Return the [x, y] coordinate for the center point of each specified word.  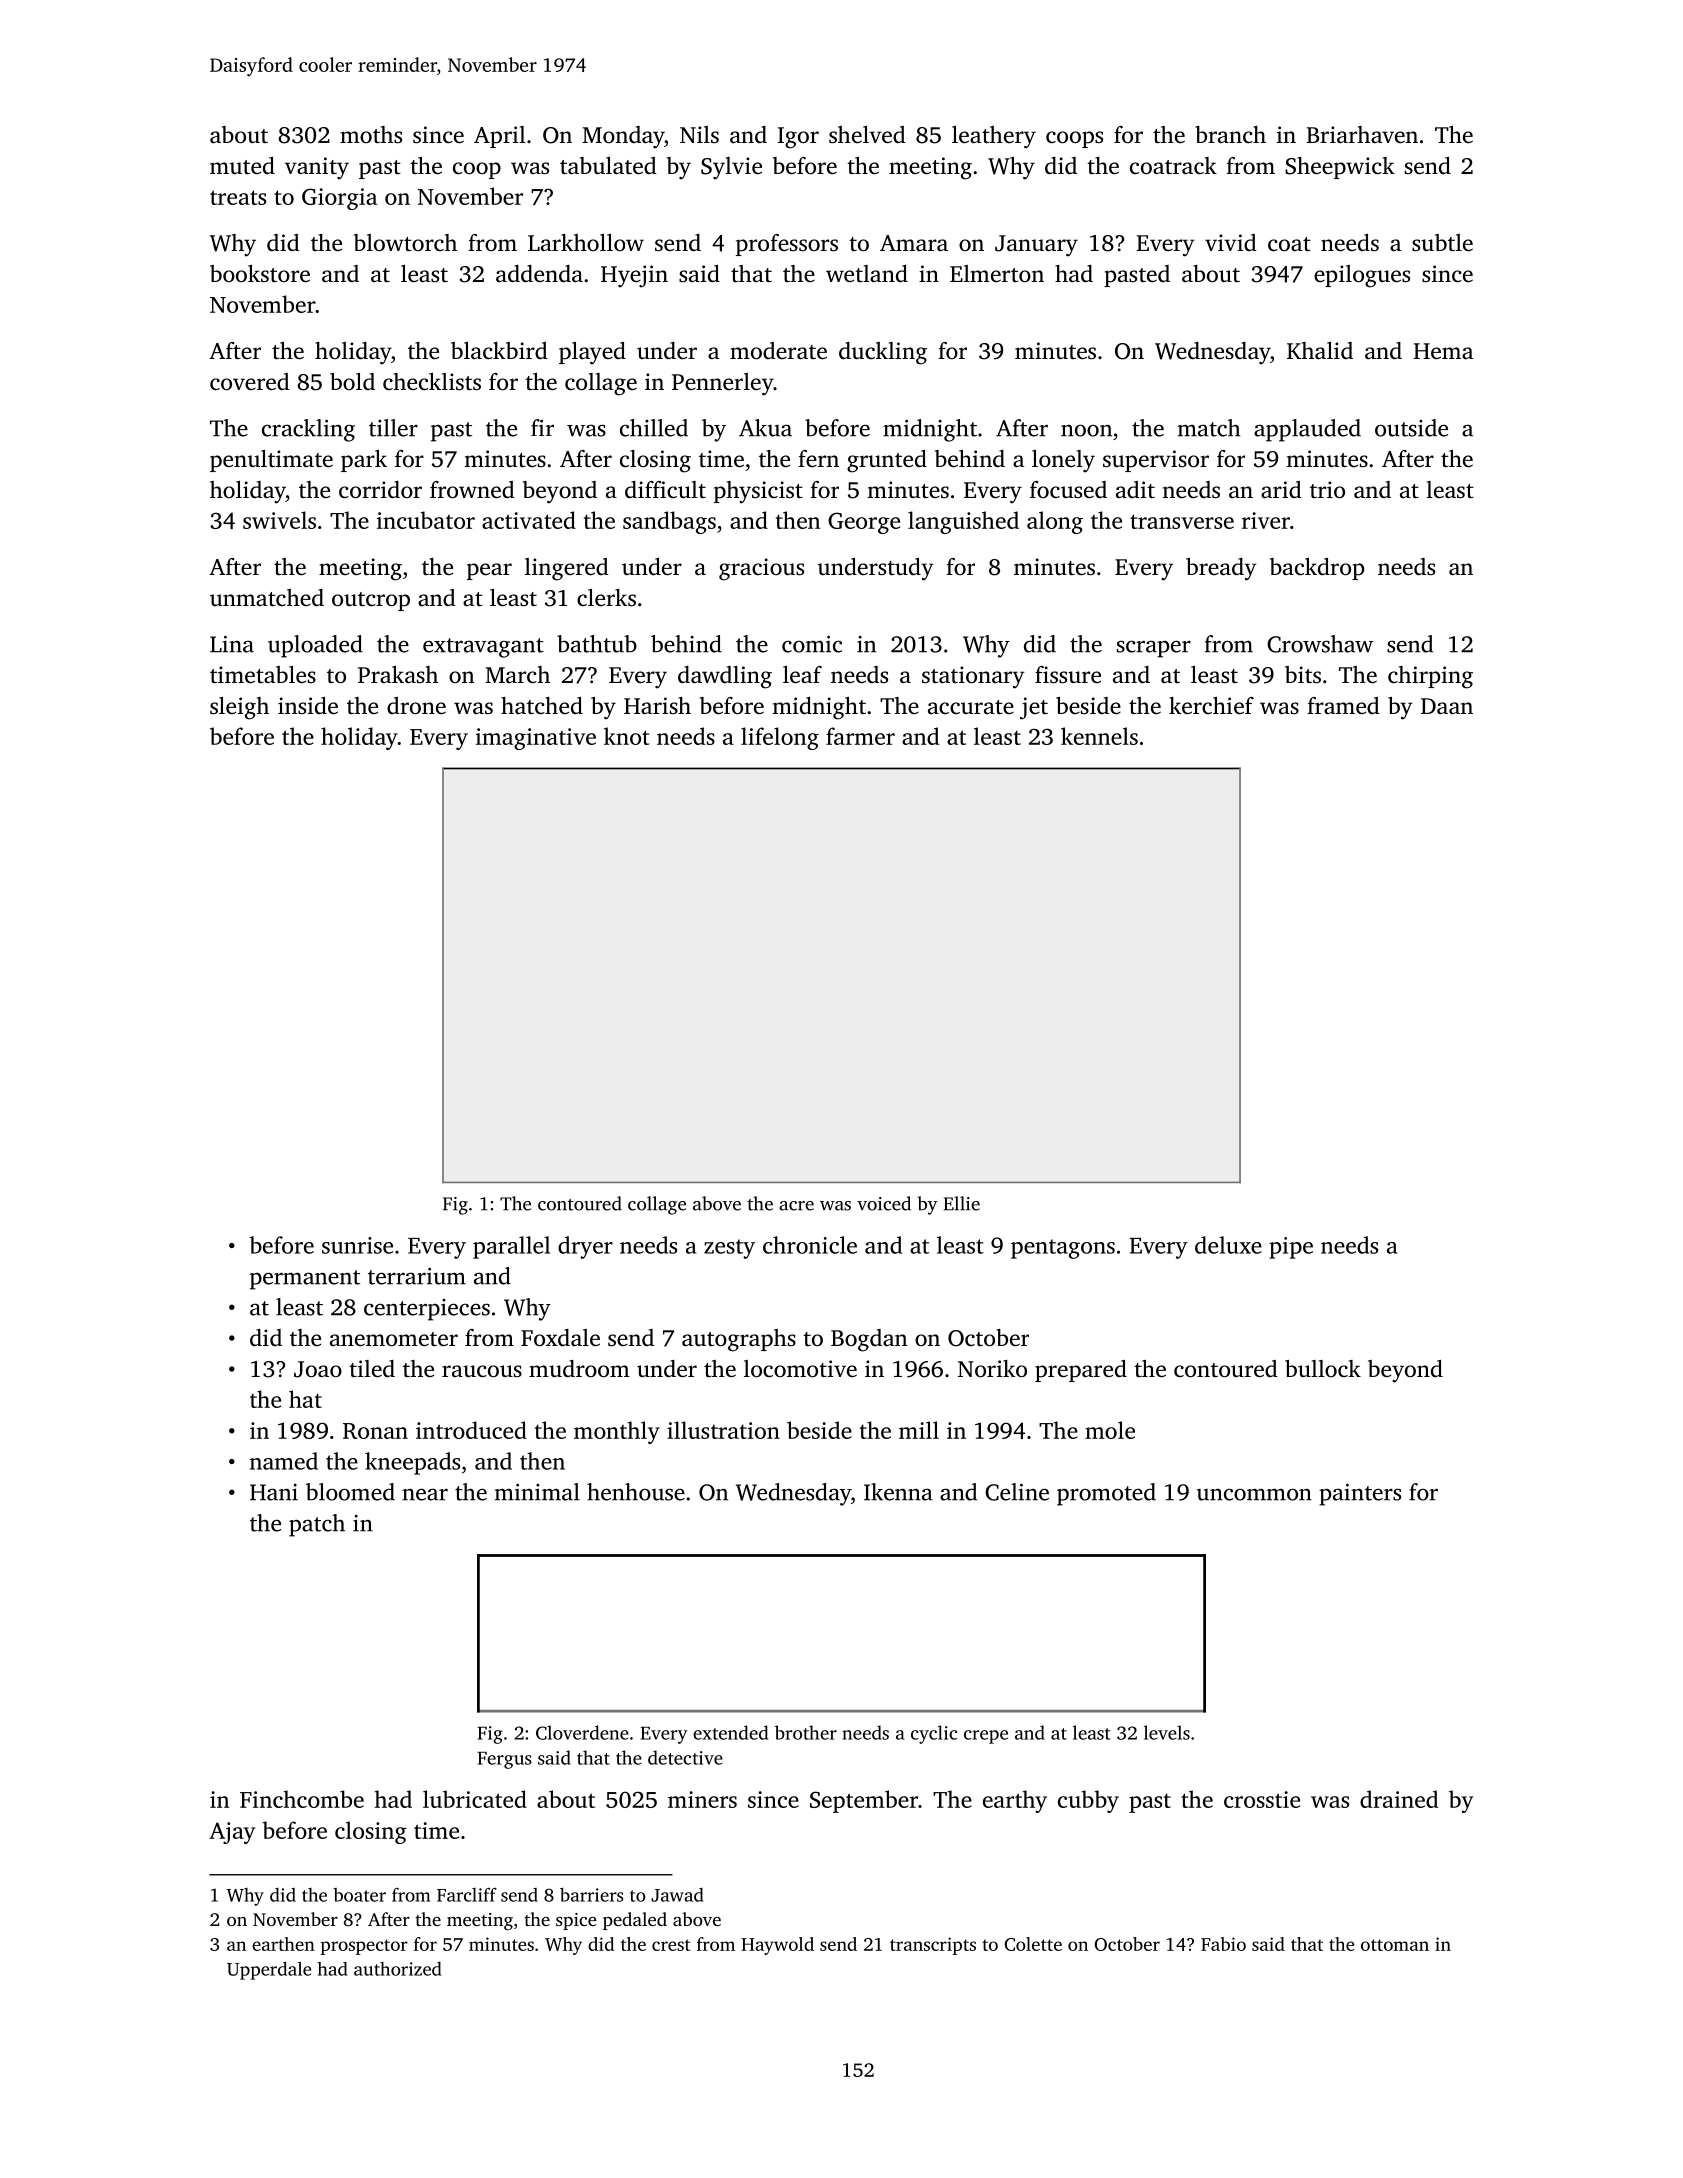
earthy [1015, 1801]
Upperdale [269, 1970]
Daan [1447, 706]
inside [308, 706]
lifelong [780, 738]
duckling [883, 353]
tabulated [608, 166]
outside [1411, 428]
